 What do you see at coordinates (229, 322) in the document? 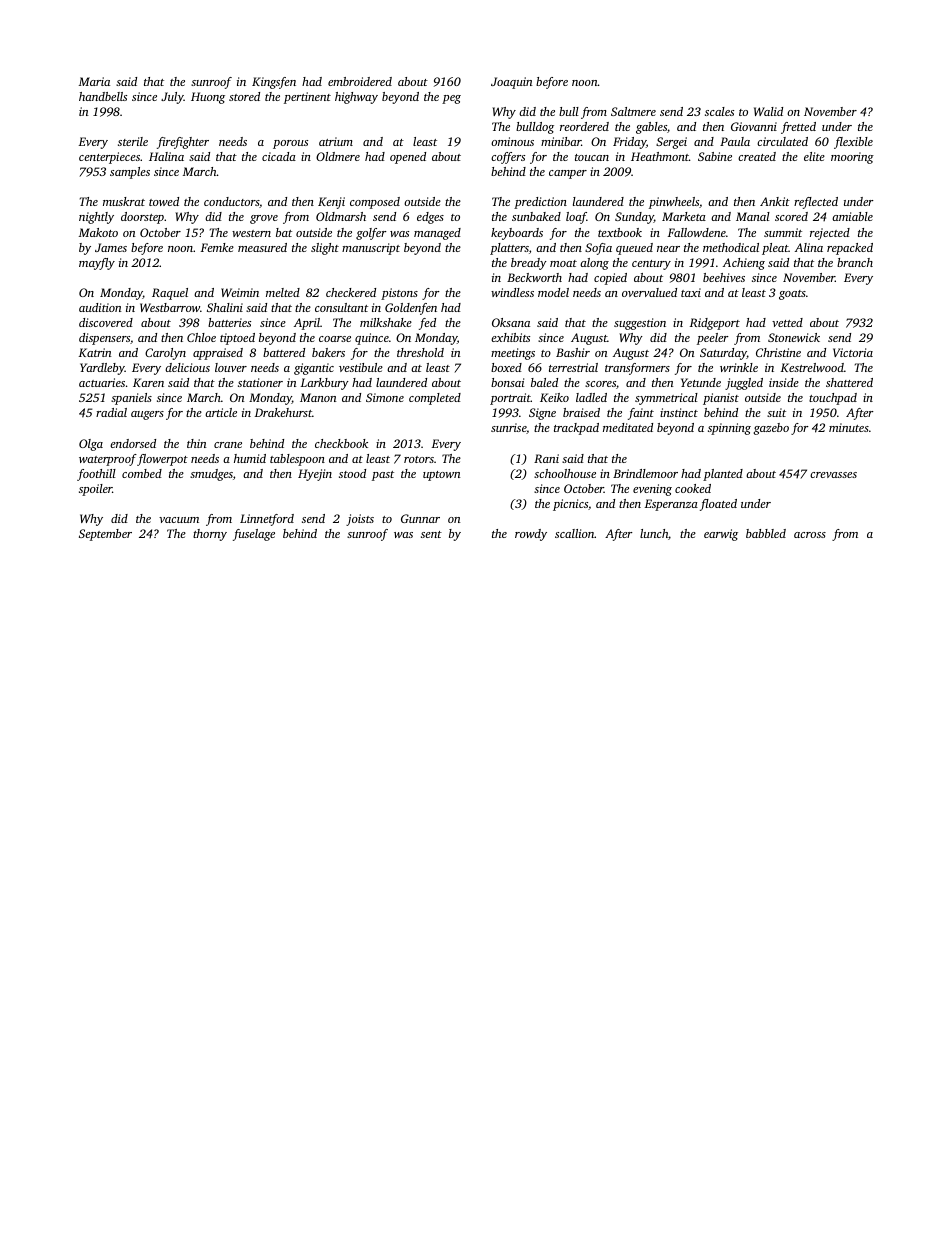
I see `batteries` at bounding box center [229, 322].
